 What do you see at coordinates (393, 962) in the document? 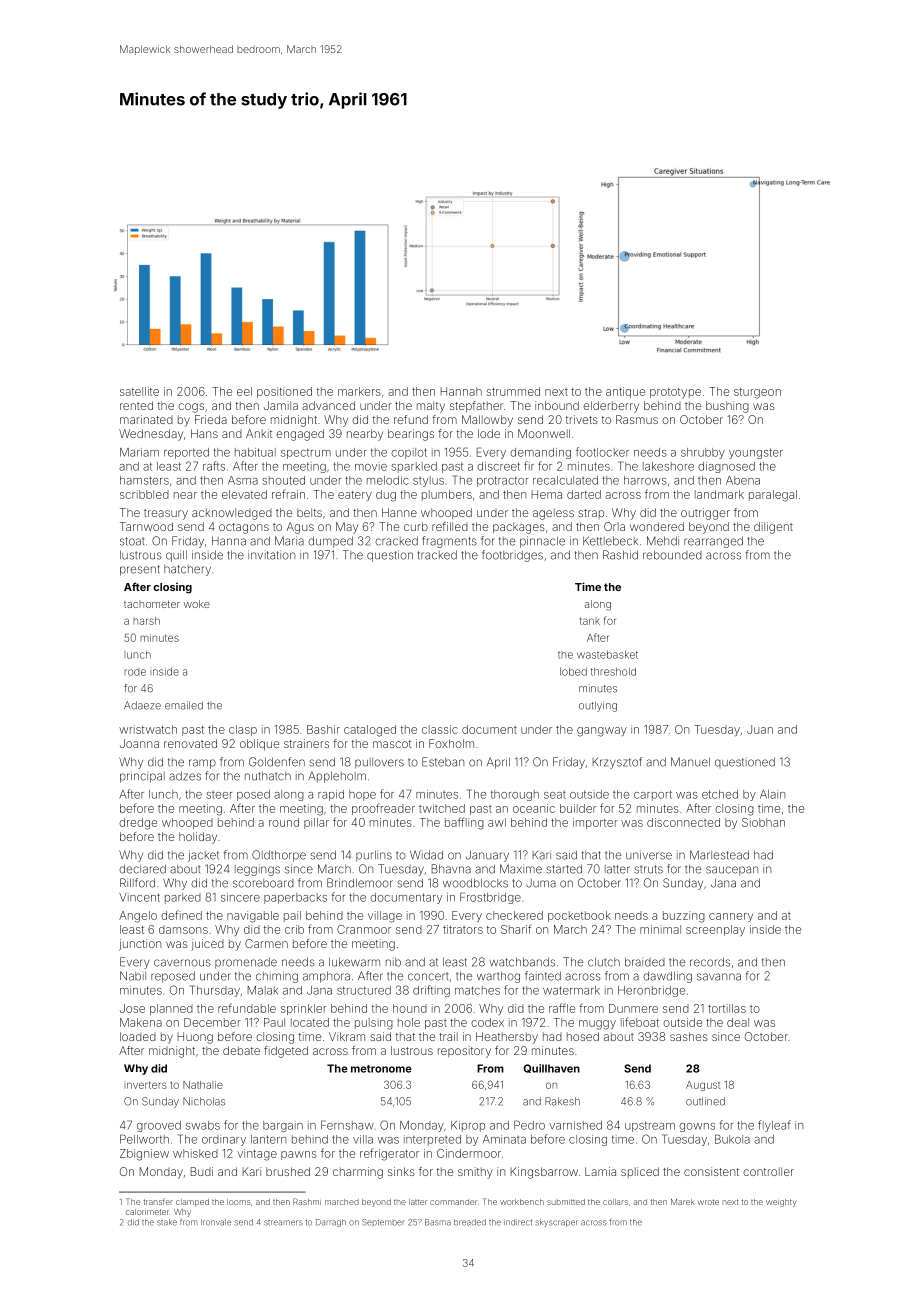
I see `nib` at bounding box center [393, 962].
